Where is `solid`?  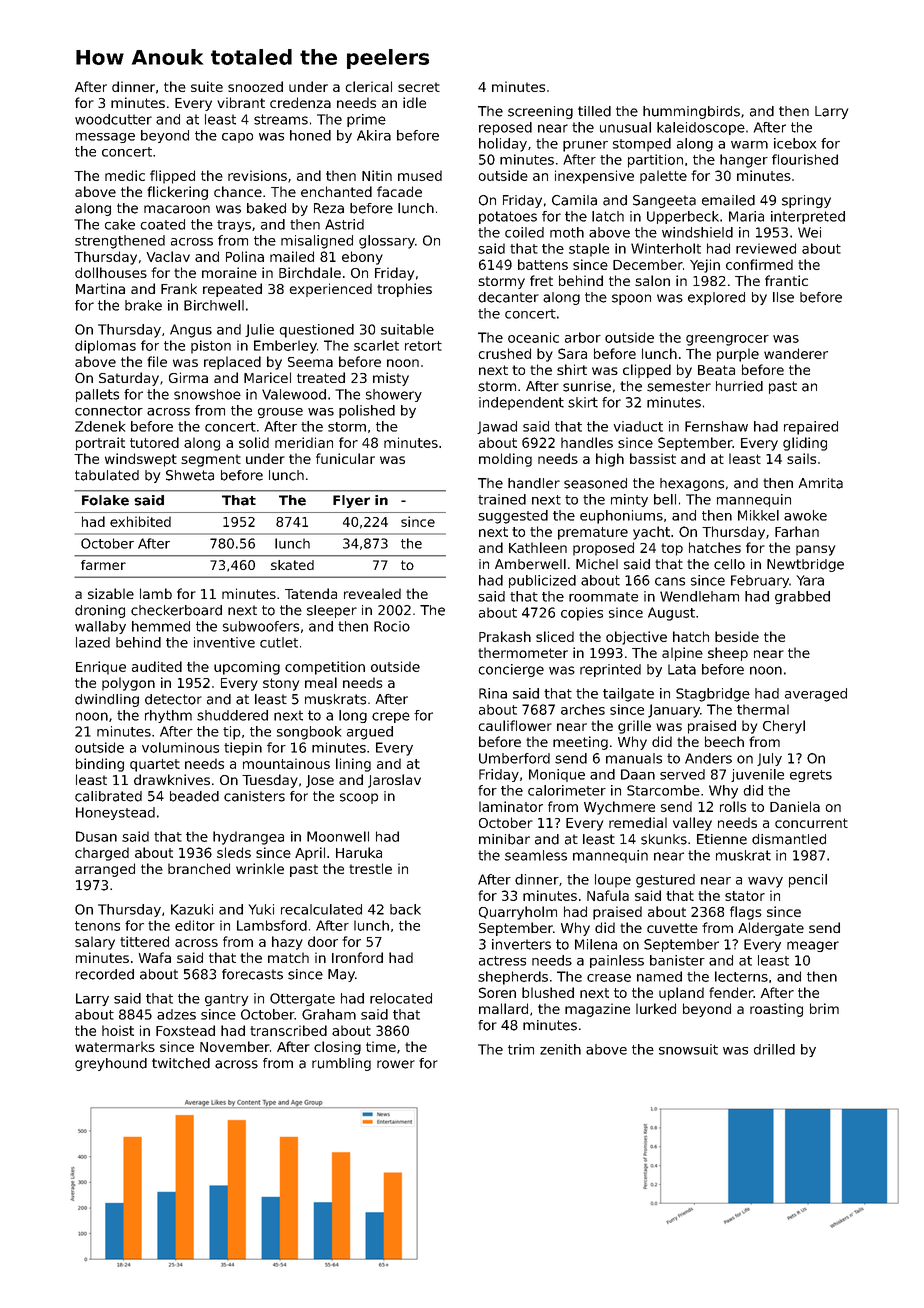 solid is located at coordinates (254, 442).
